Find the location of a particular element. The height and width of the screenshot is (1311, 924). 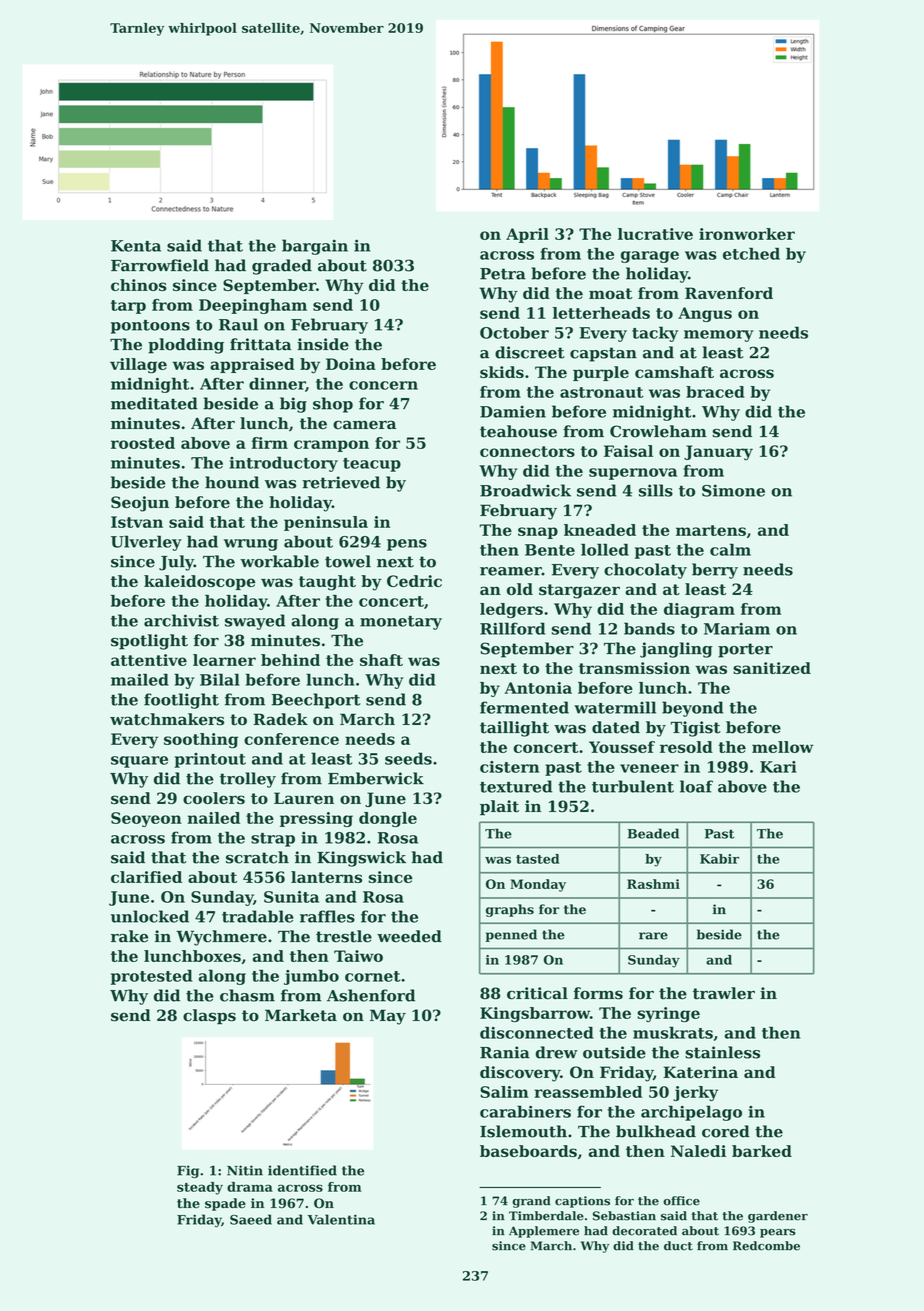

Kingswick is located at coordinates (361, 859).
